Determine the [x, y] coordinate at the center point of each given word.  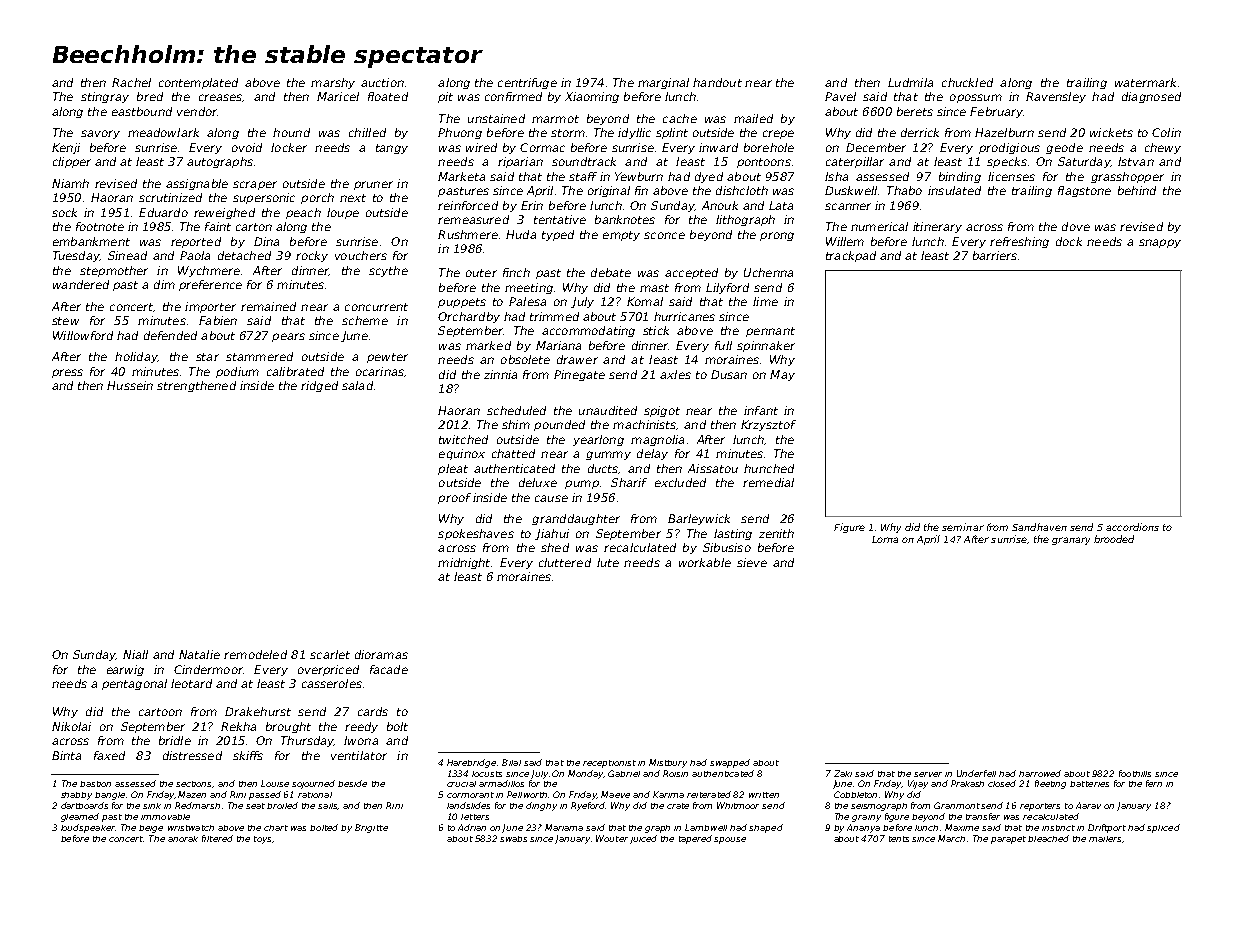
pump [582, 484]
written [764, 795]
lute [608, 562]
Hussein [130, 385]
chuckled [967, 82]
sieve [752, 562]
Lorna [885, 539]
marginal [663, 83]
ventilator [359, 755]
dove [1076, 226]
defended [170, 335]
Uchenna [768, 272]
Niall [135, 654]
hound [291, 132]
